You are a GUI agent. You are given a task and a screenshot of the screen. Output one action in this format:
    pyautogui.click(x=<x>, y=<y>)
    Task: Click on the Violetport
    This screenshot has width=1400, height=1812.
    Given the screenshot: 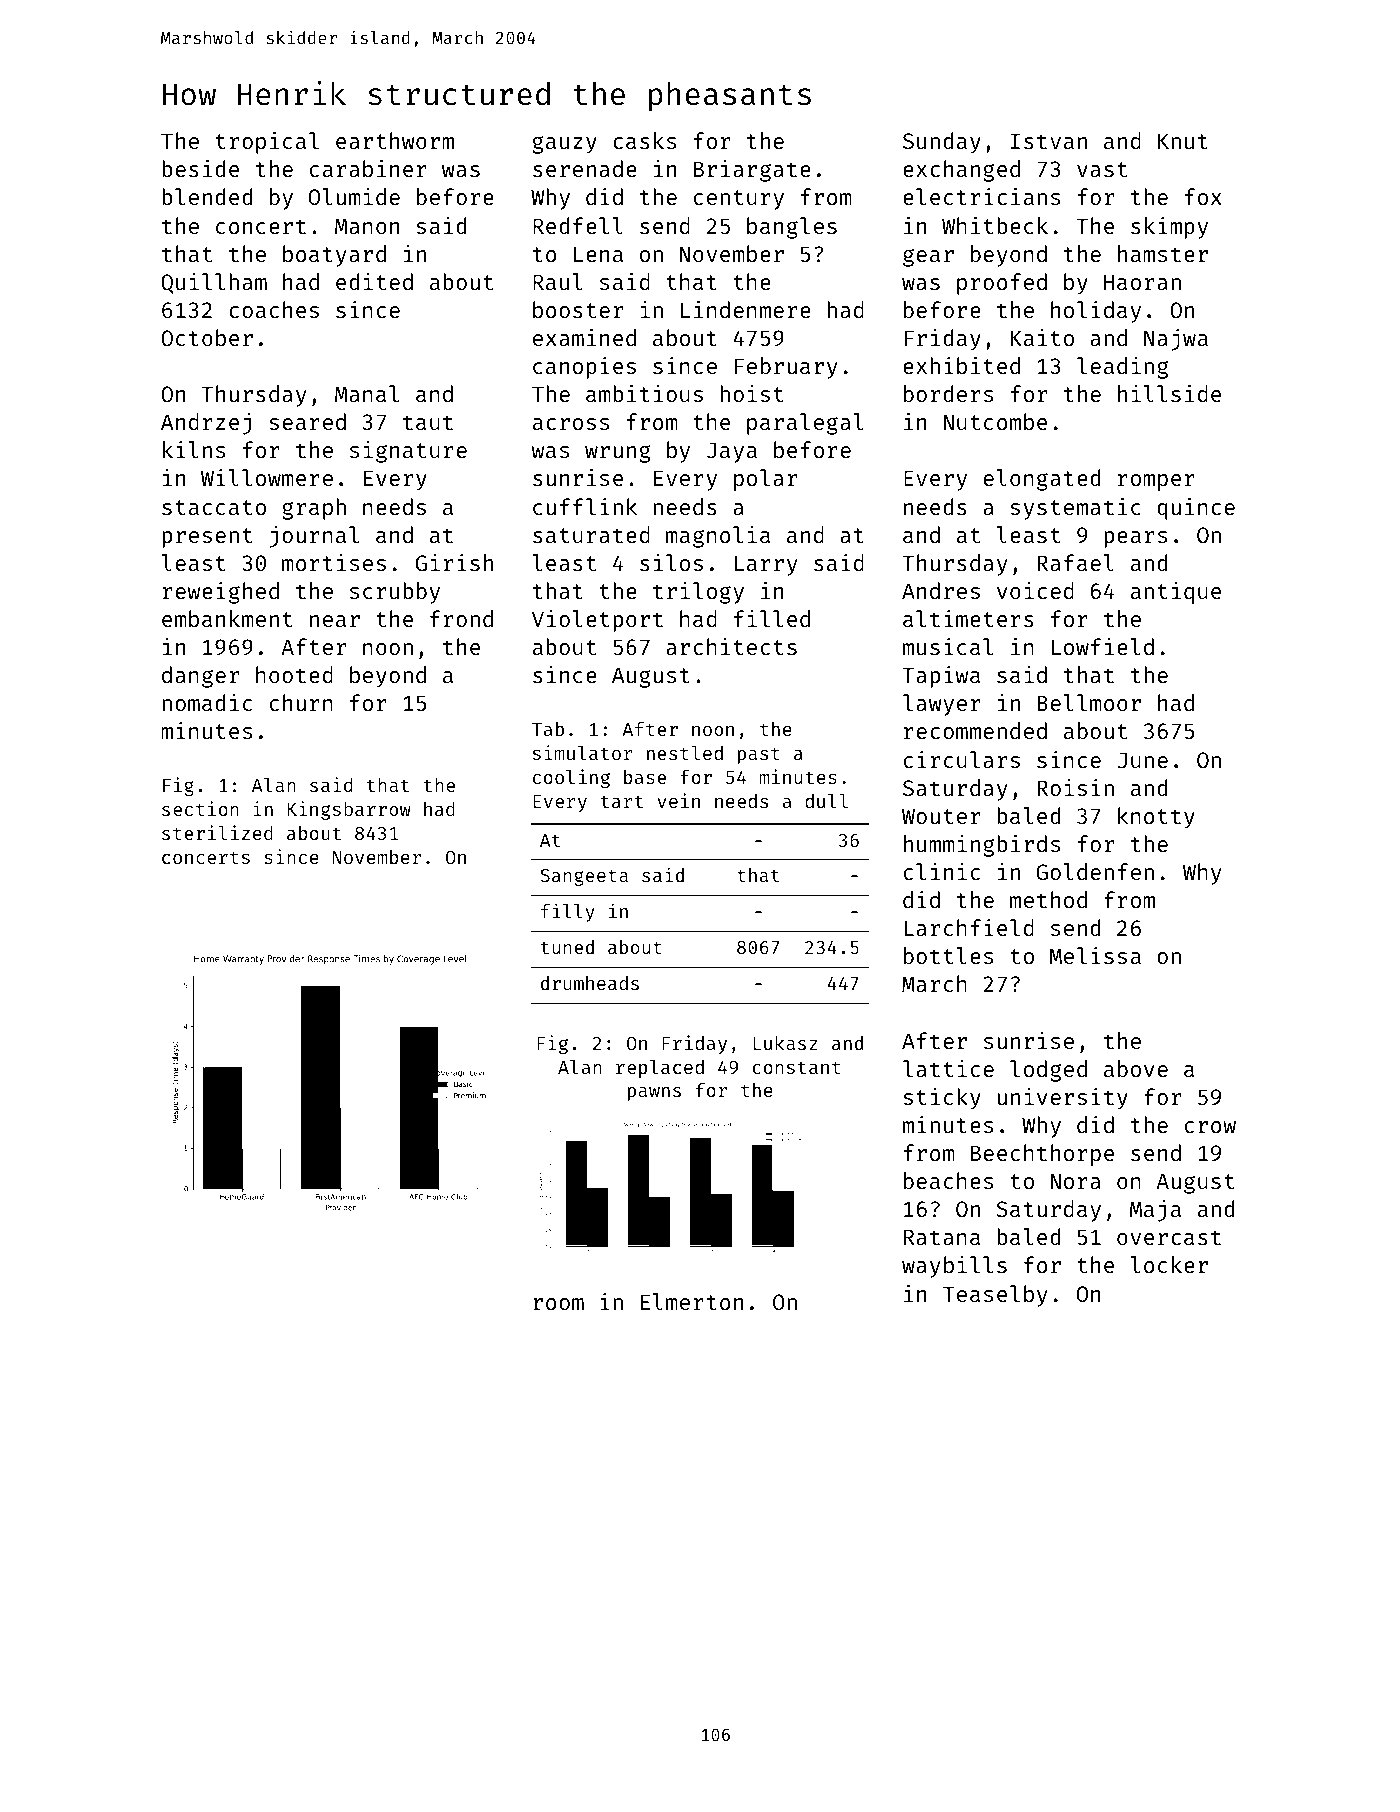 What is the action you would take?
    pyautogui.click(x=597, y=621)
